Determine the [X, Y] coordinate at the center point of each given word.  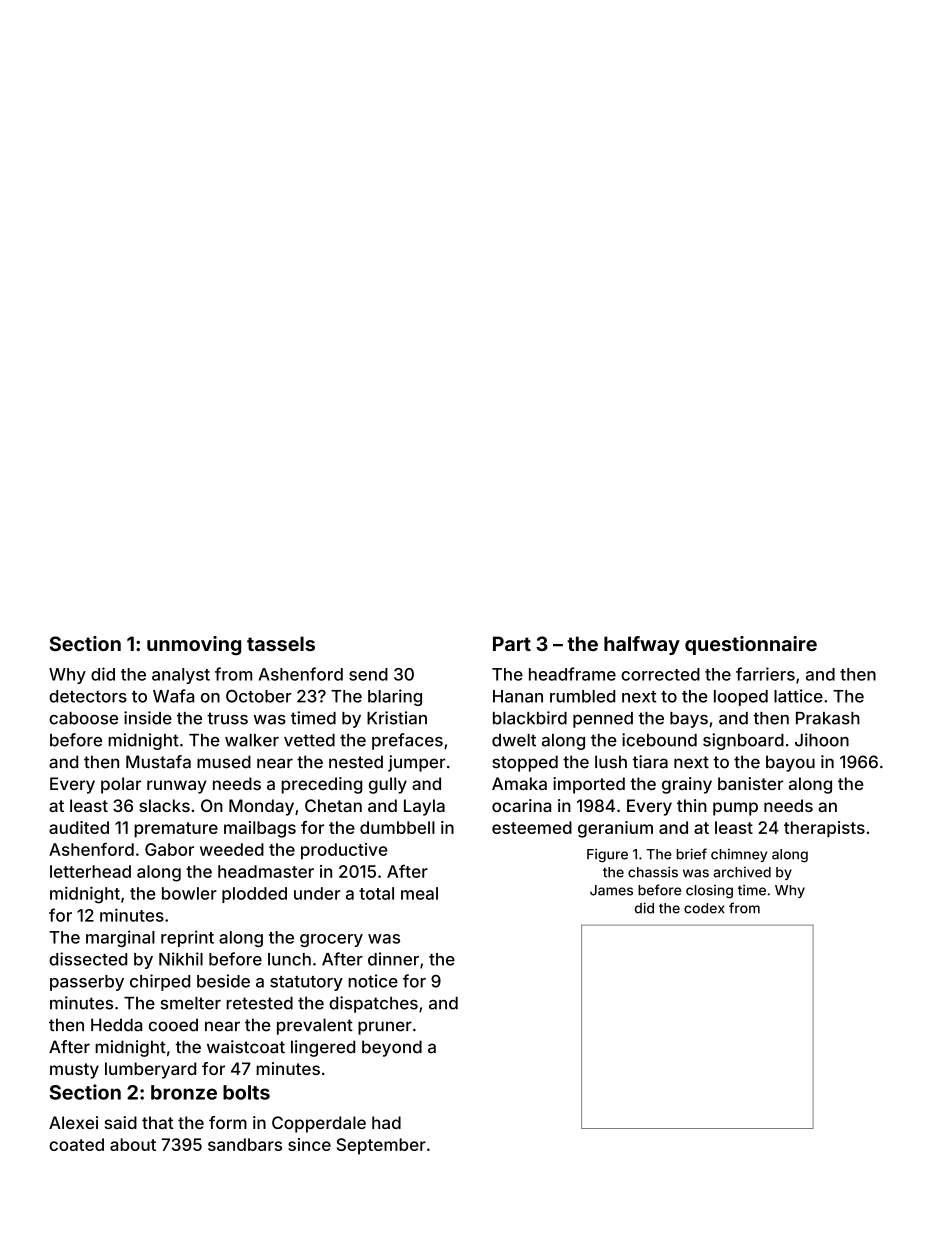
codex [704, 908]
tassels [281, 643]
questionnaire [751, 645]
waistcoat [246, 1047]
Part [512, 643]
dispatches [373, 1004]
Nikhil [181, 959]
